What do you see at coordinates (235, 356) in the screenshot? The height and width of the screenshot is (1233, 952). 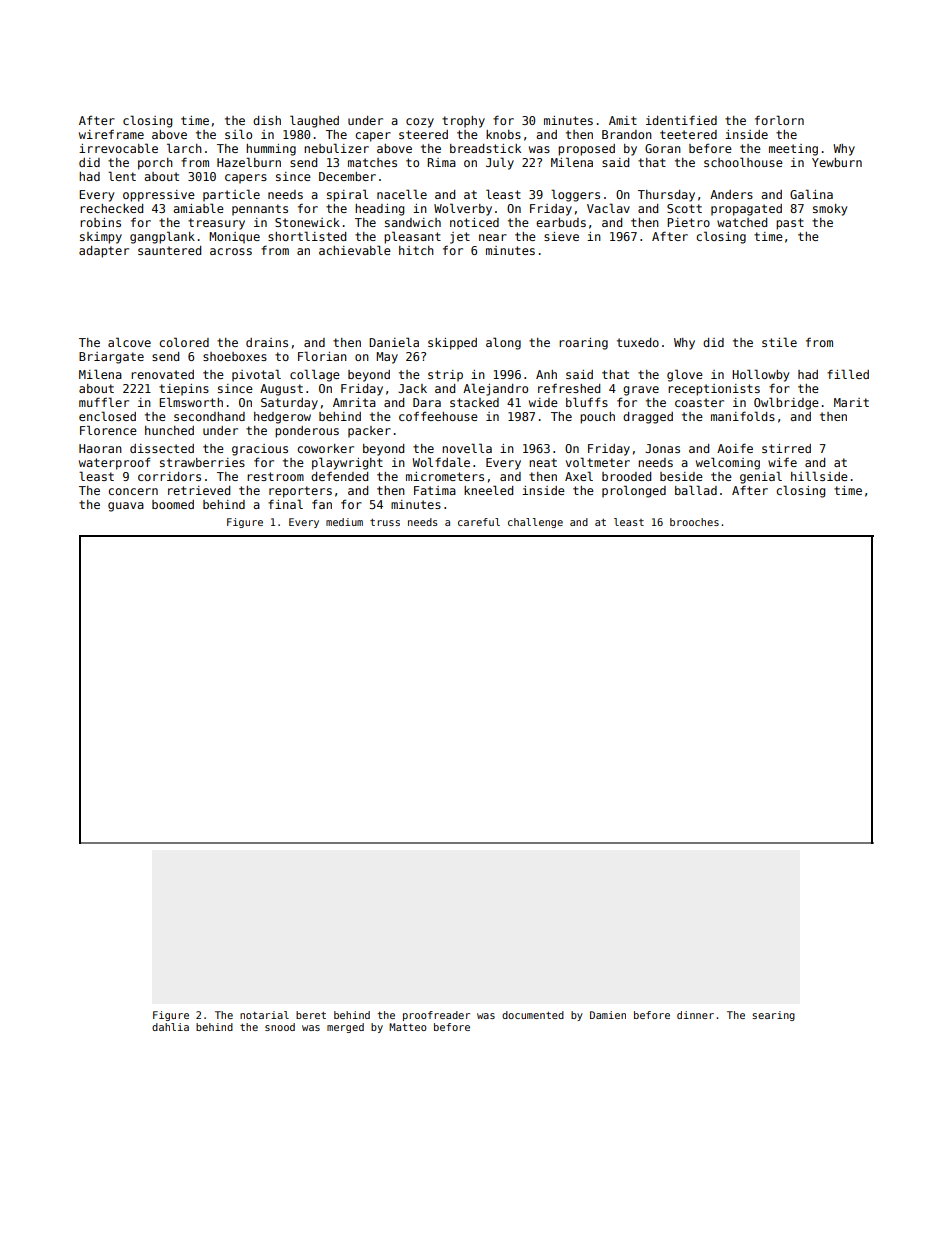 I see `shoeboxes` at bounding box center [235, 356].
